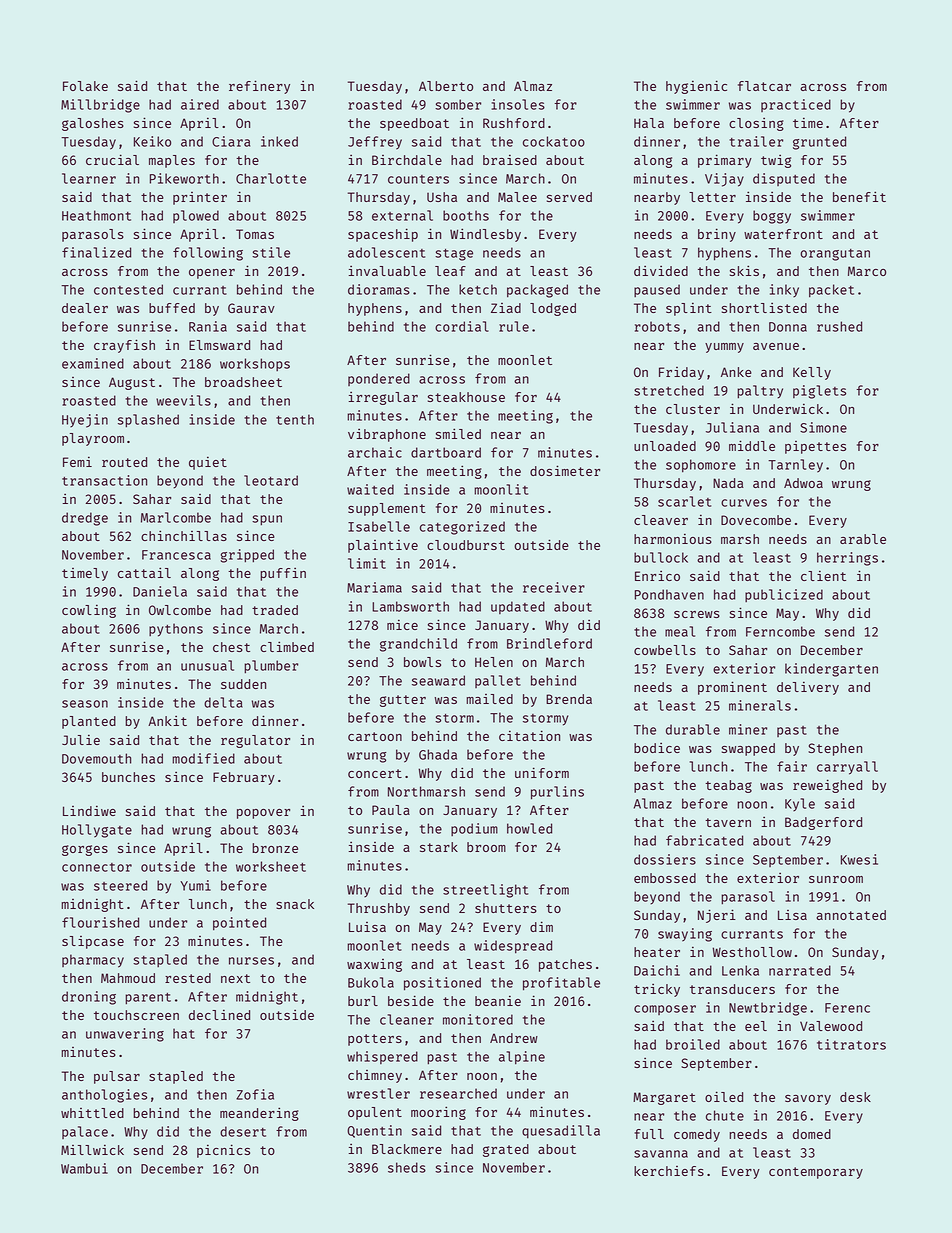  Describe the element at coordinates (84, 1168) in the screenshot. I see `Wambui` at that location.
